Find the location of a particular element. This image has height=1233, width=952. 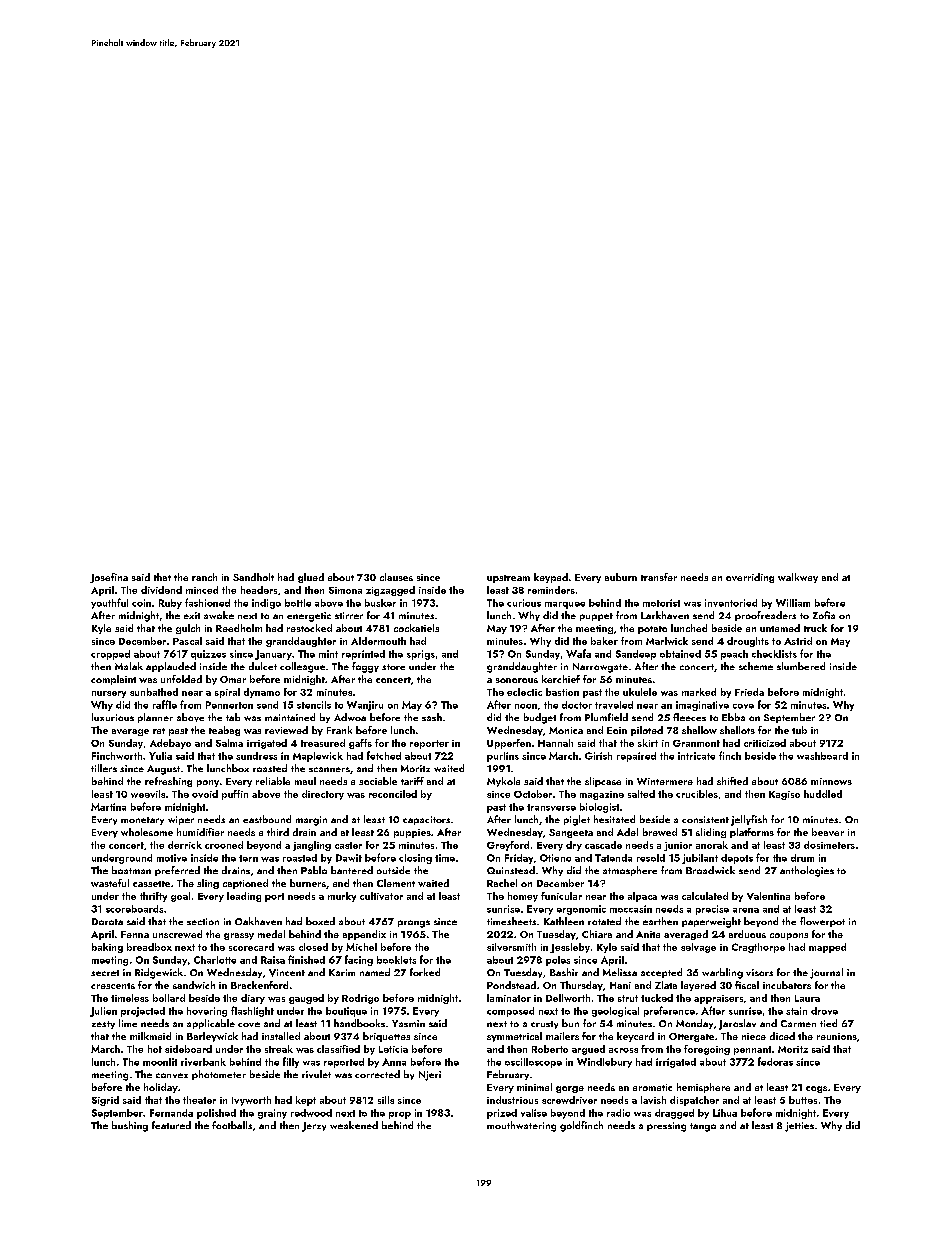

thrifty is located at coordinates (153, 897).
